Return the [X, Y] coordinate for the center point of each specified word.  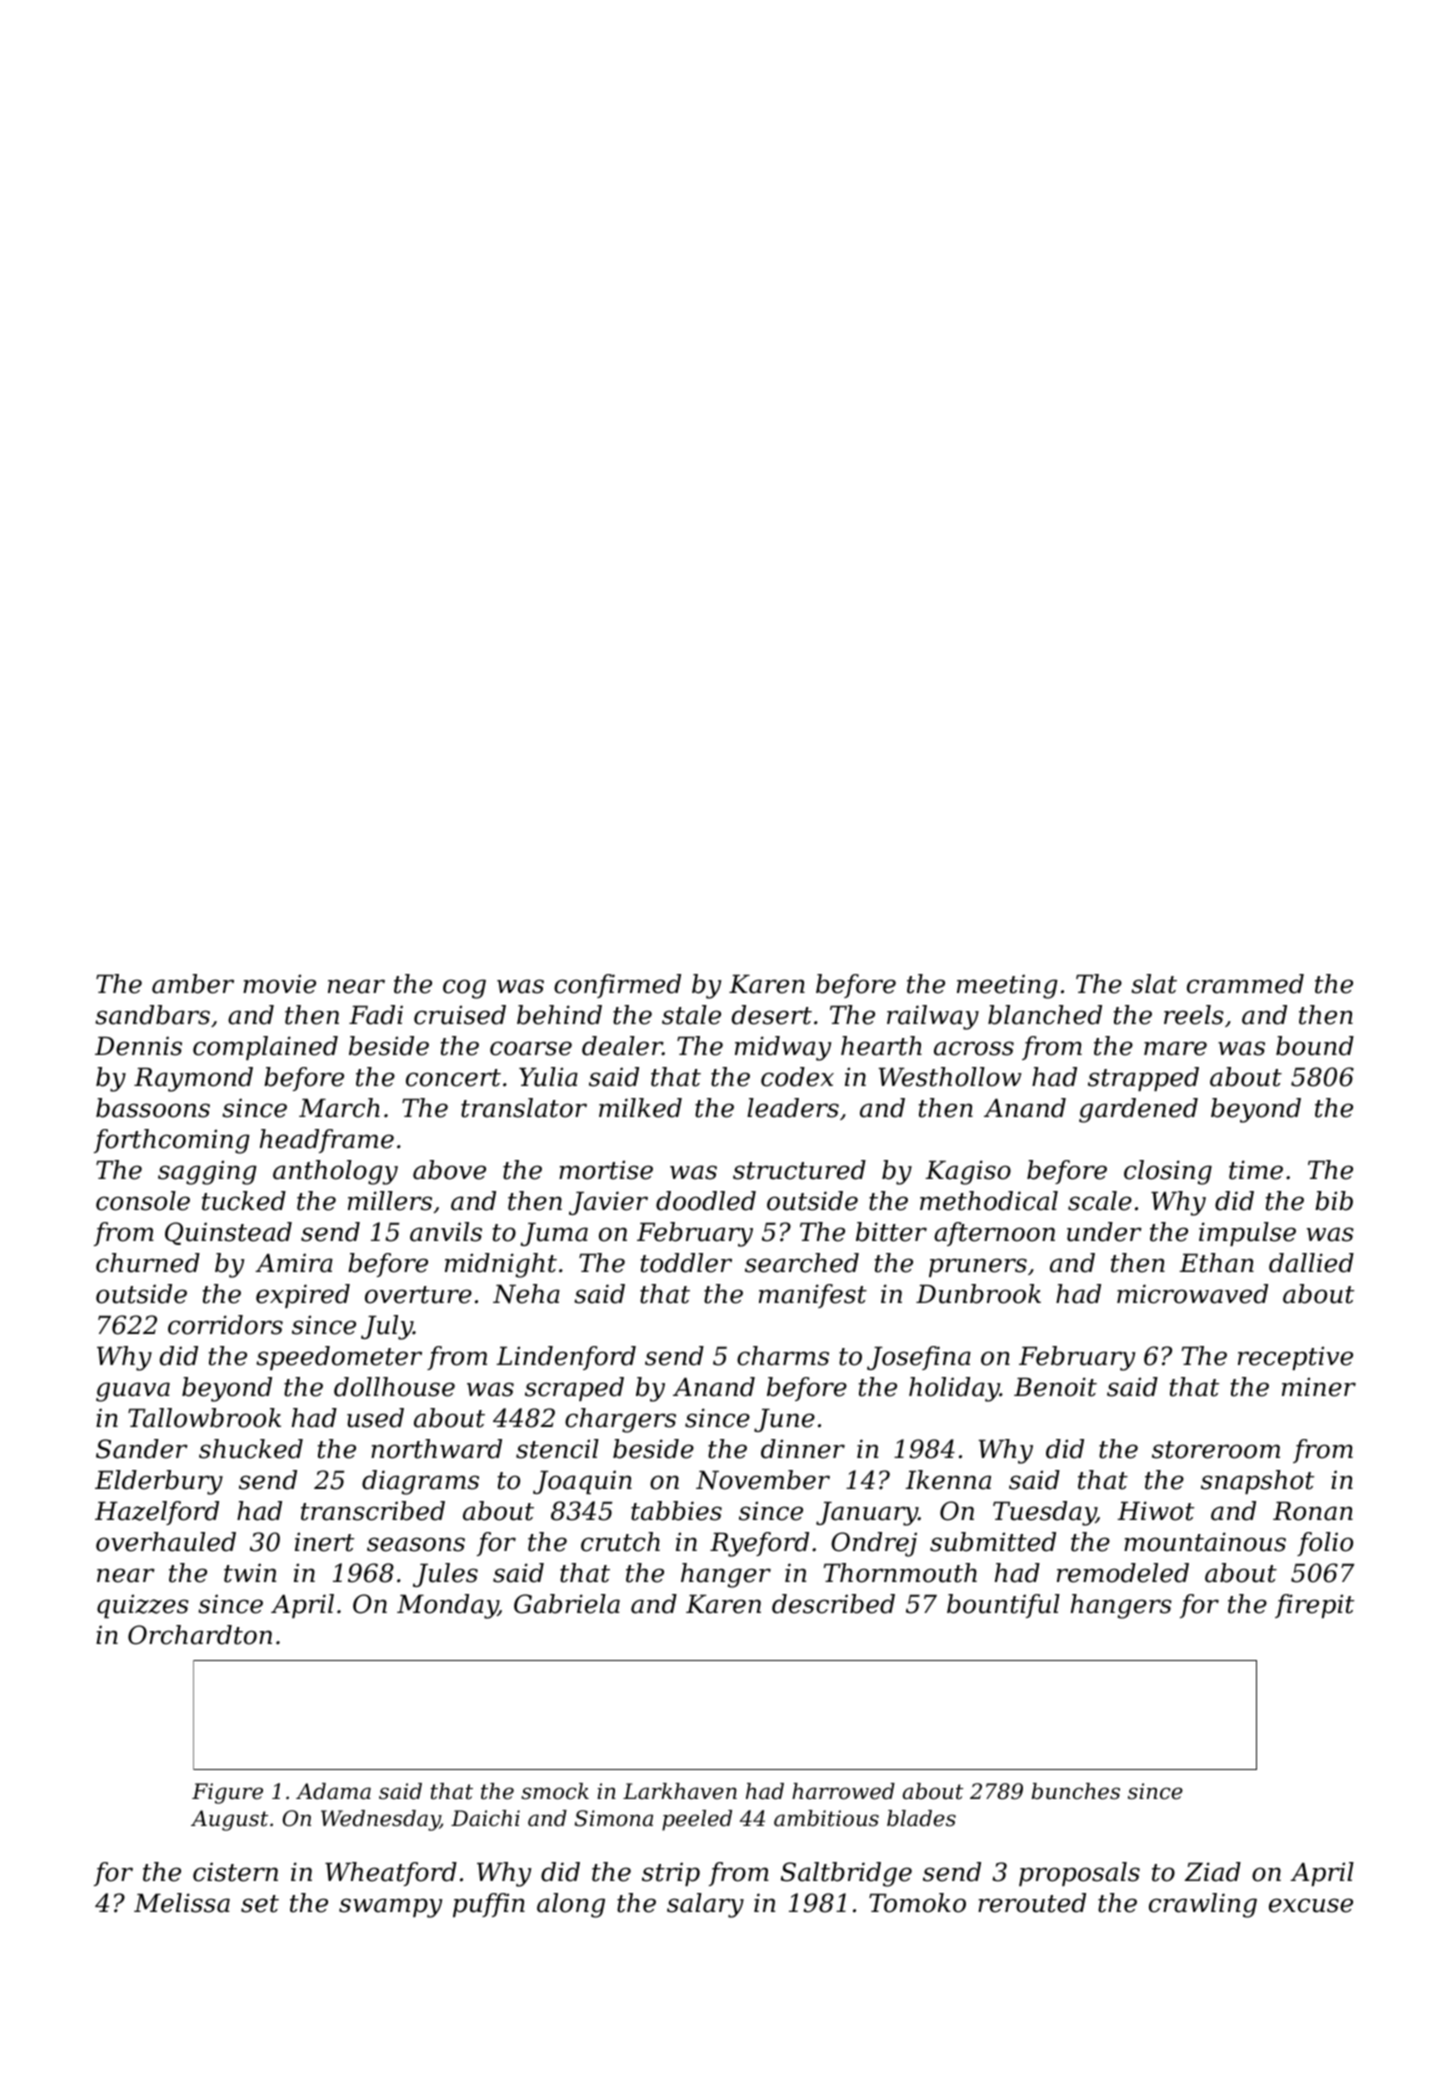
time [1256, 1170]
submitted [993, 1542]
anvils [446, 1232]
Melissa [182, 1903]
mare [1175, 1048]
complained [265, 1048]
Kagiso [968, 1172]
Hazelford [157, 1513]
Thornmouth [900, 1573]
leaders [793, 1108]
